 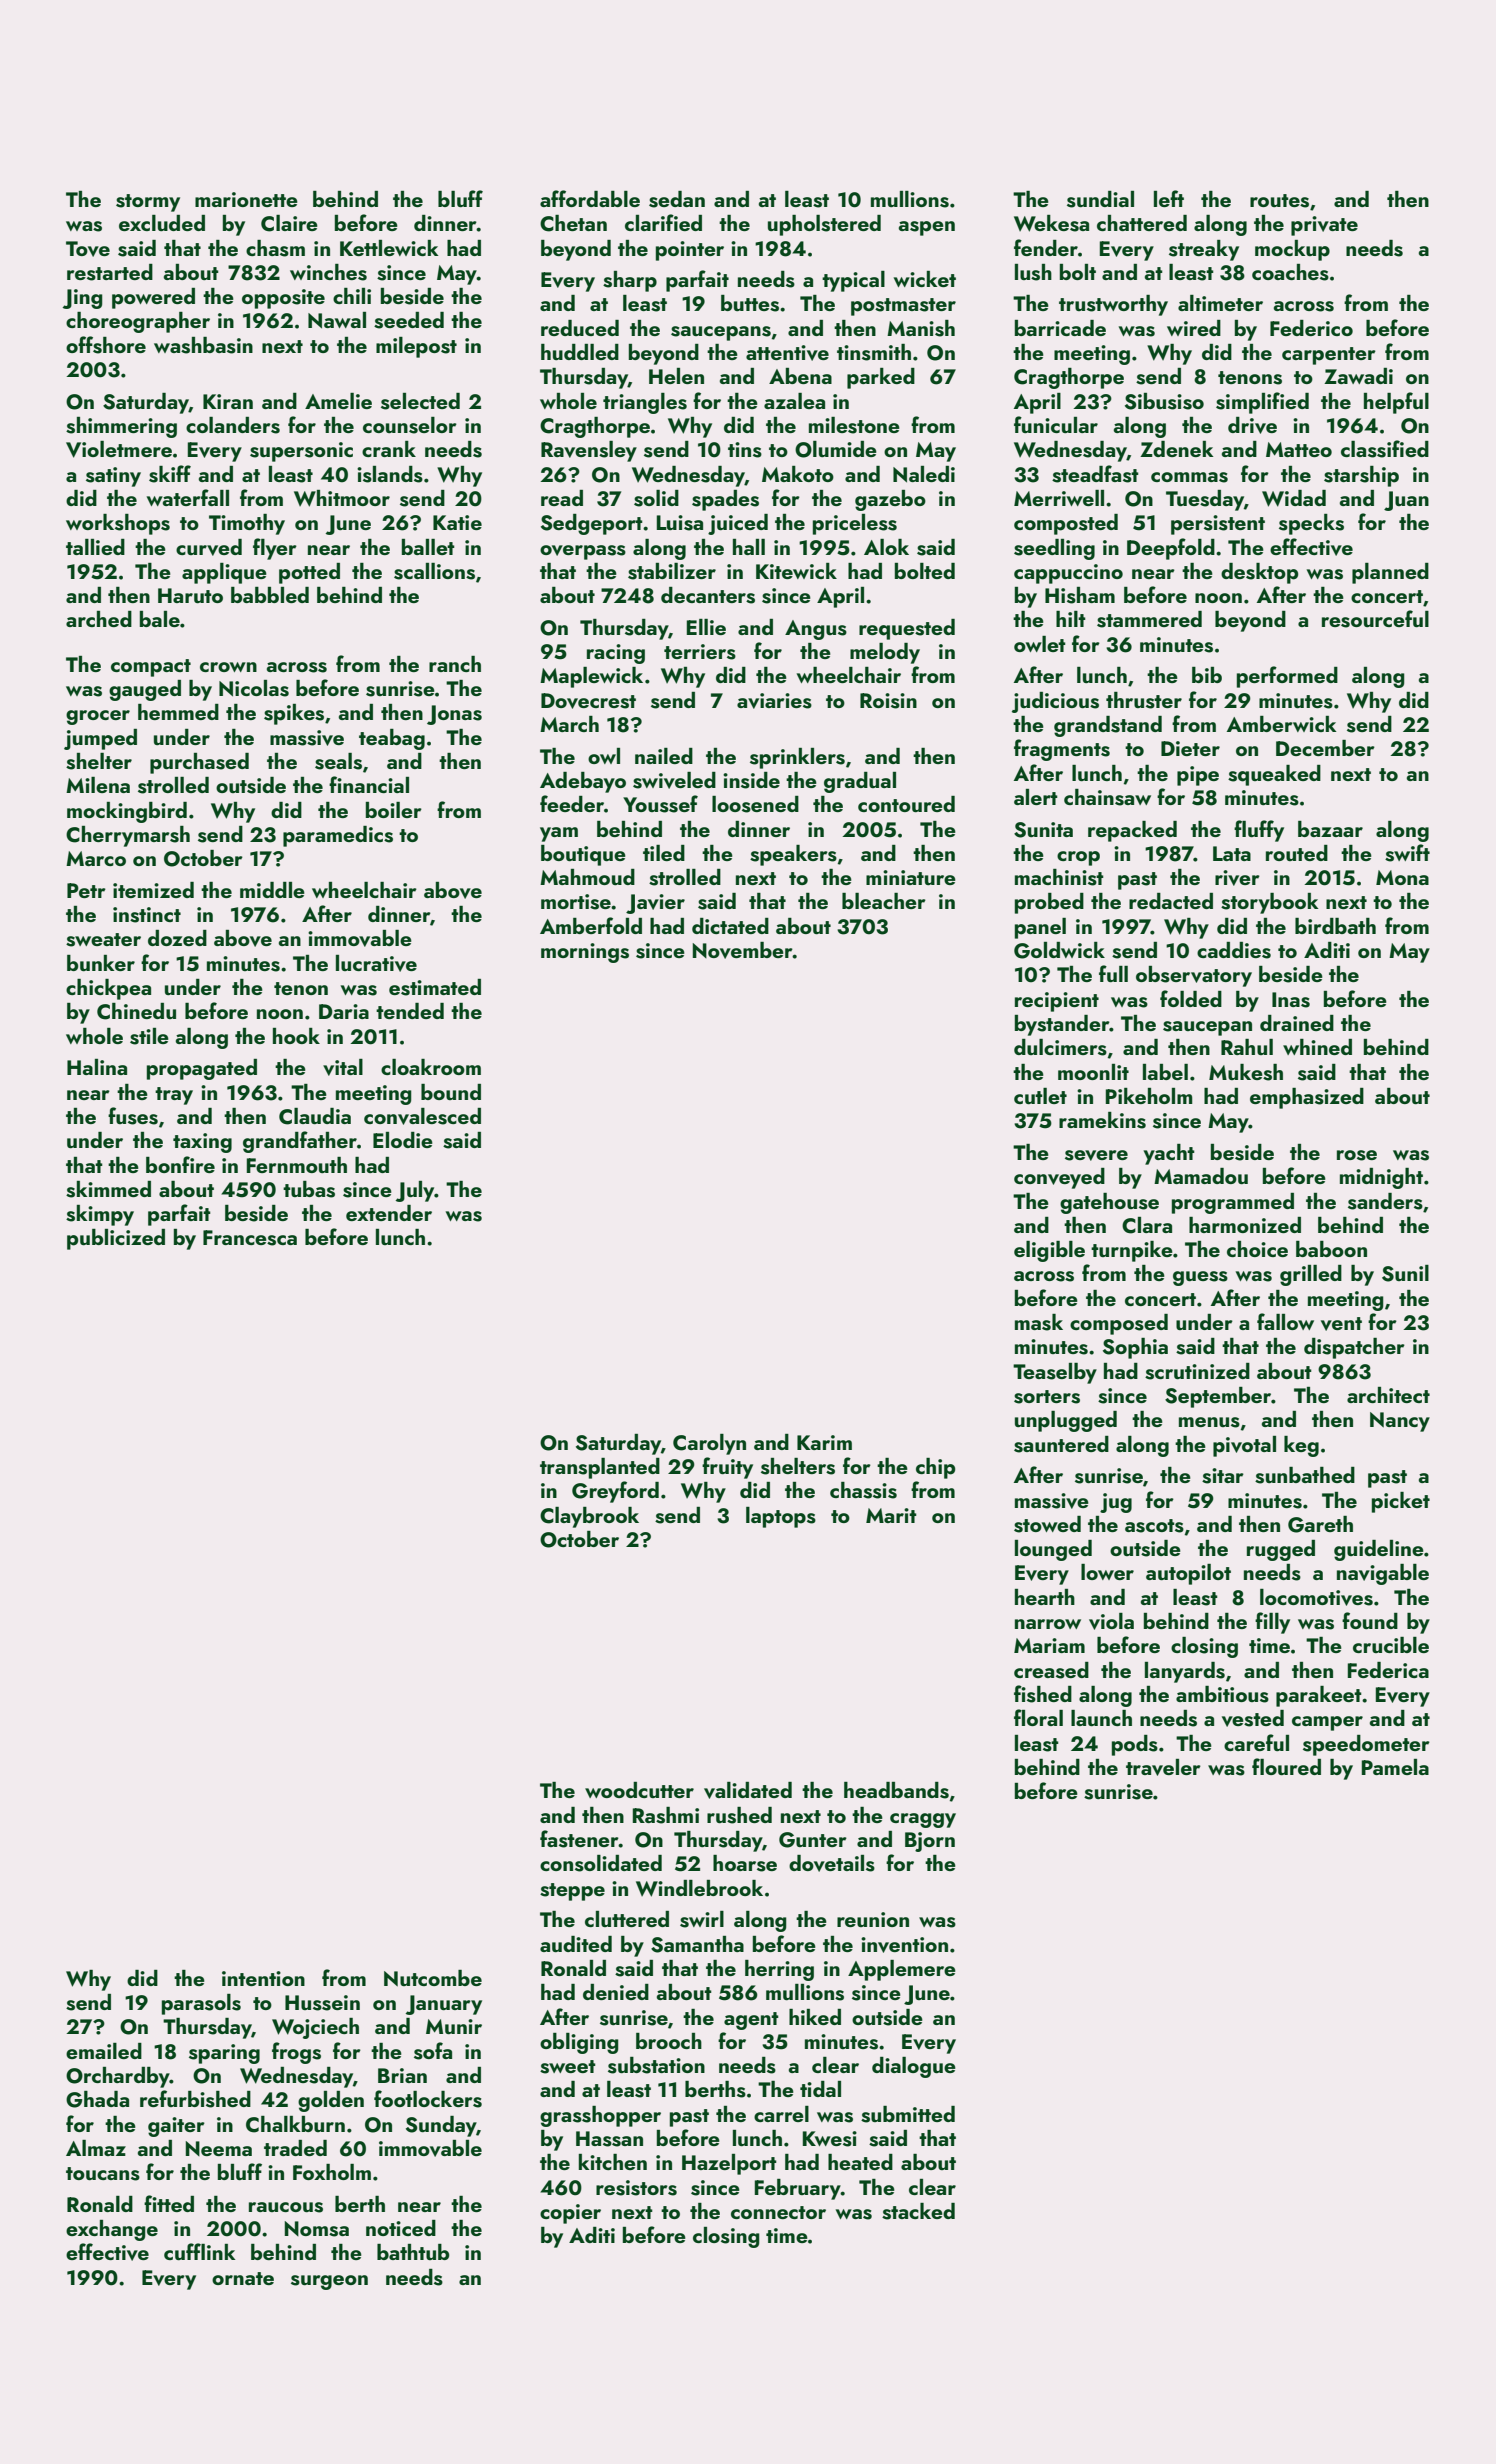 What do you see at coordinates (148, 203) in the screenshot?
I see `stormy` at bounding box center [148, 203].
